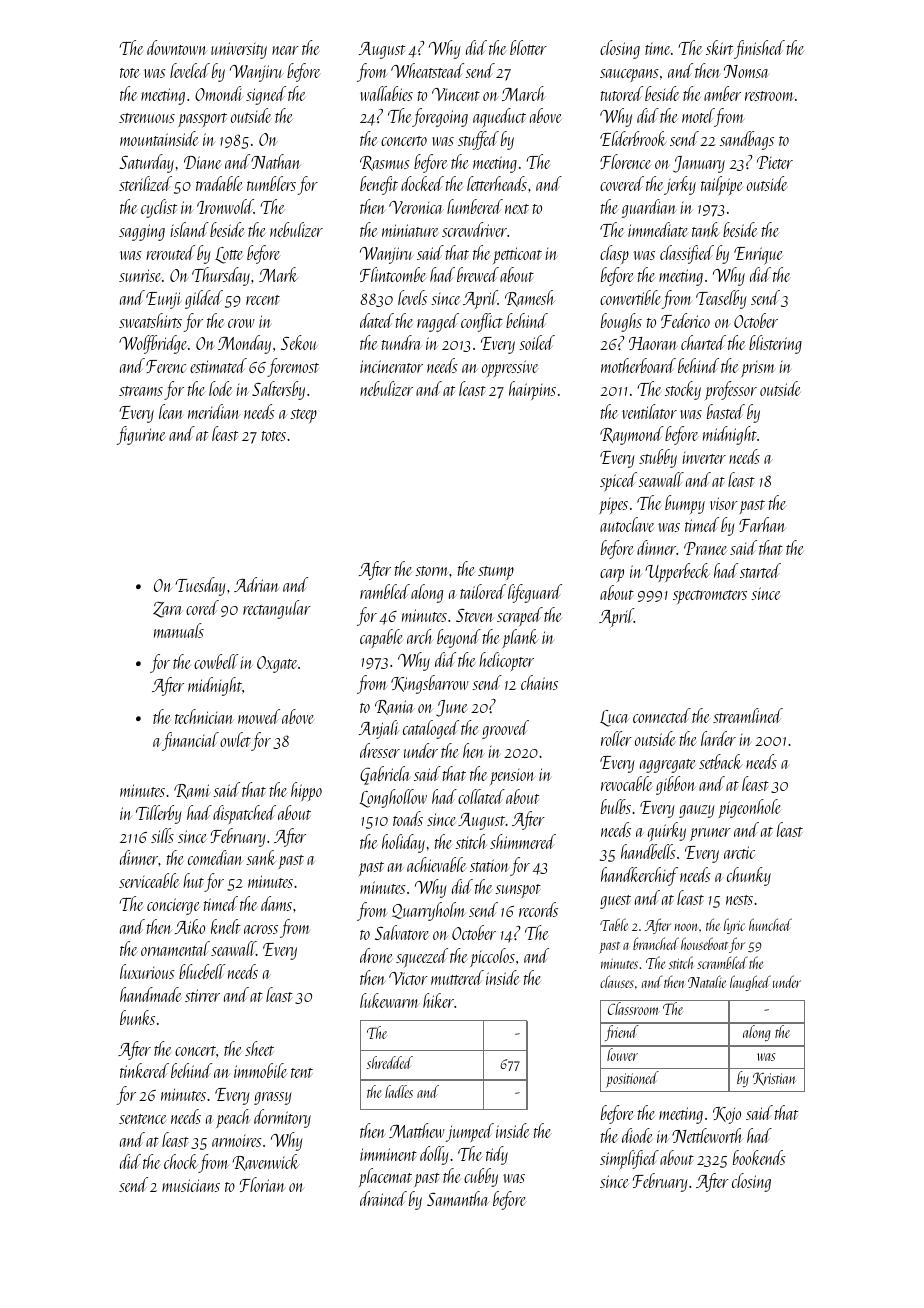 This page has height=1308, width=924. I want to click on skirt, so click(719, 47).
